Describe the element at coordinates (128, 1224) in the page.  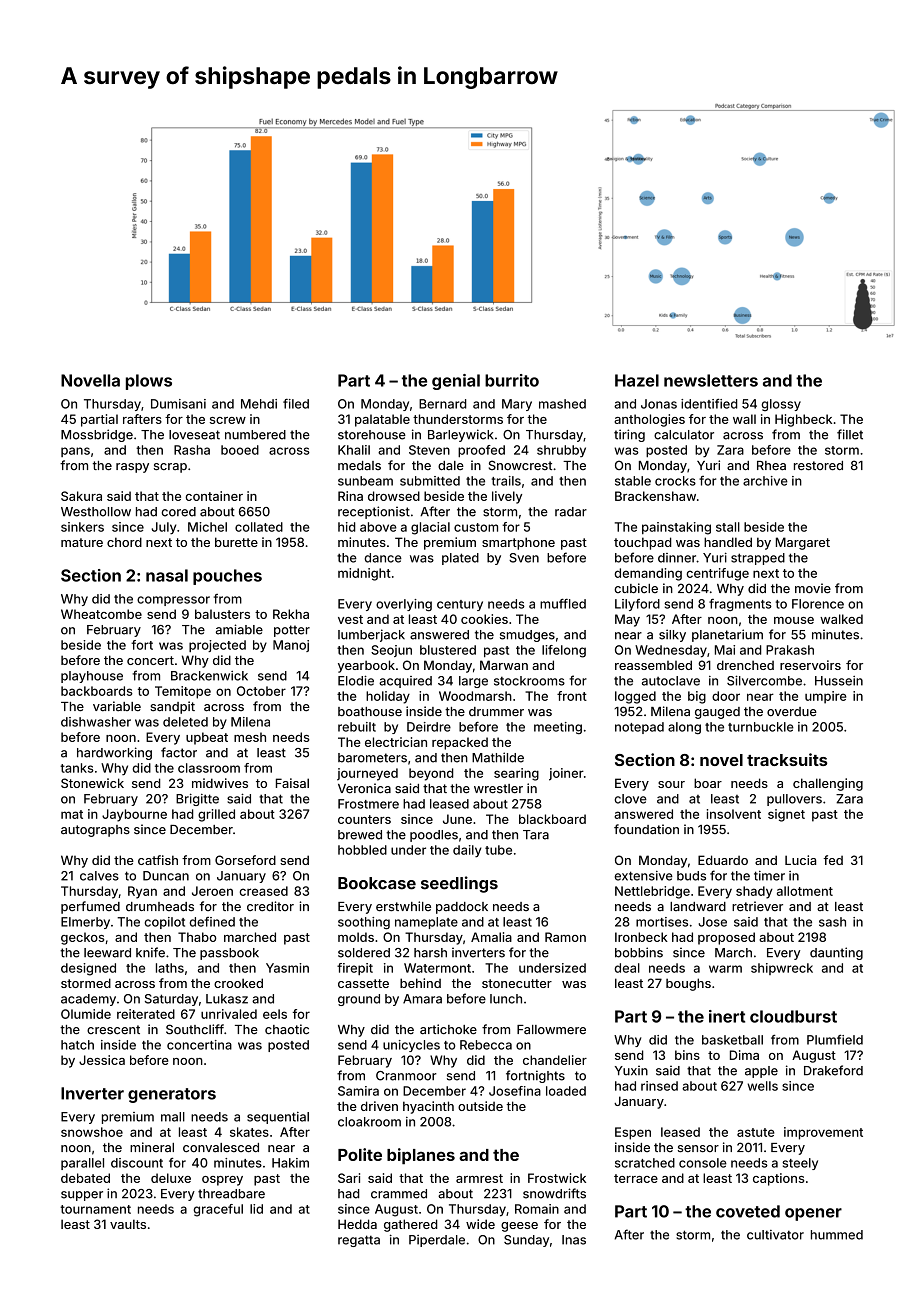
I see `vaults` at that location.
